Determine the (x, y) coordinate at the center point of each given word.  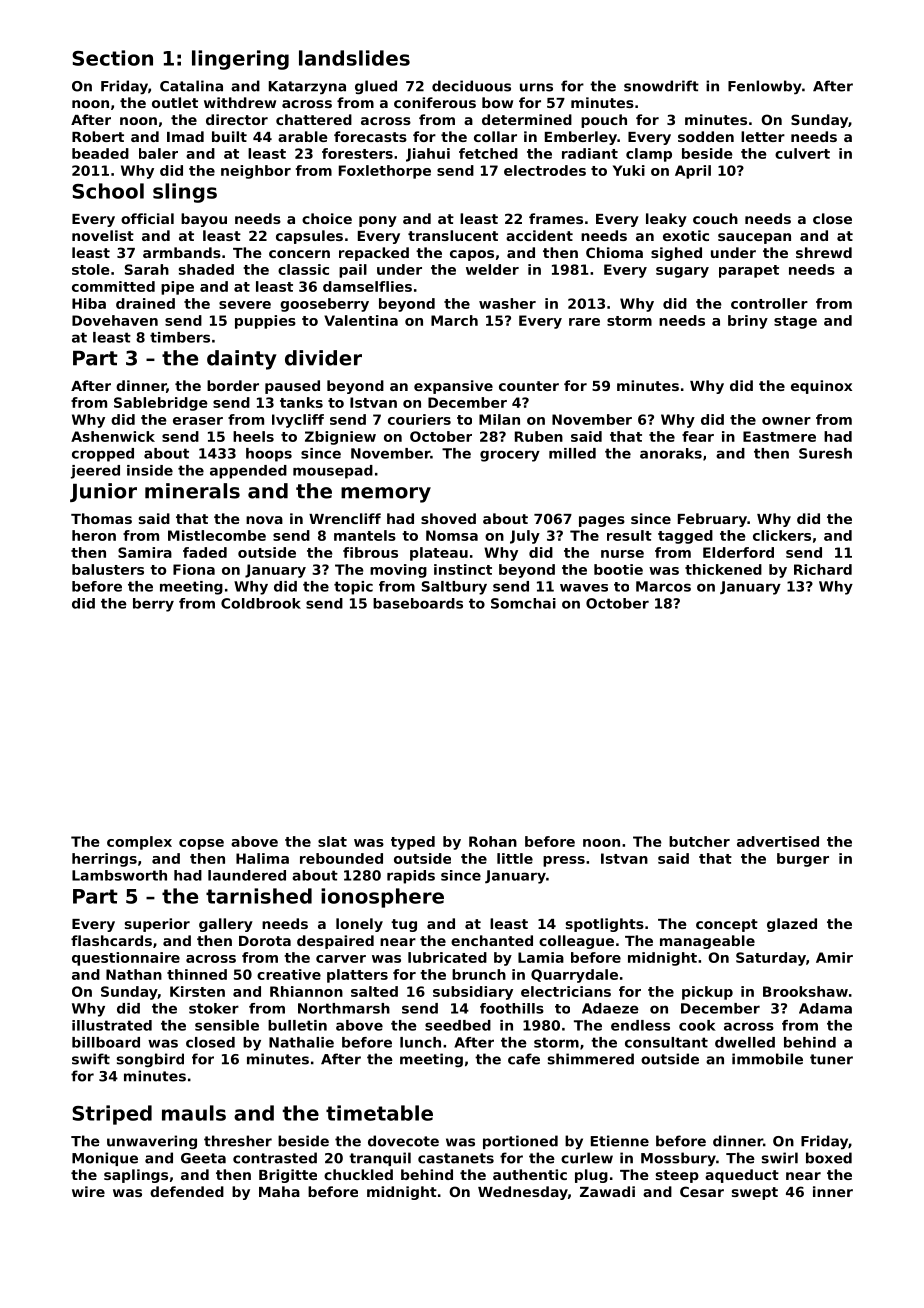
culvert (802, 153)
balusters (108, 569)
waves (584, 588)
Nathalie (301, 1042)
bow (497, 102)
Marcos (663, 586)
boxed (829, 1158)
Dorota (265, 941)
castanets (456, 1158)
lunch (420, 1042)
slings (185, 193)
